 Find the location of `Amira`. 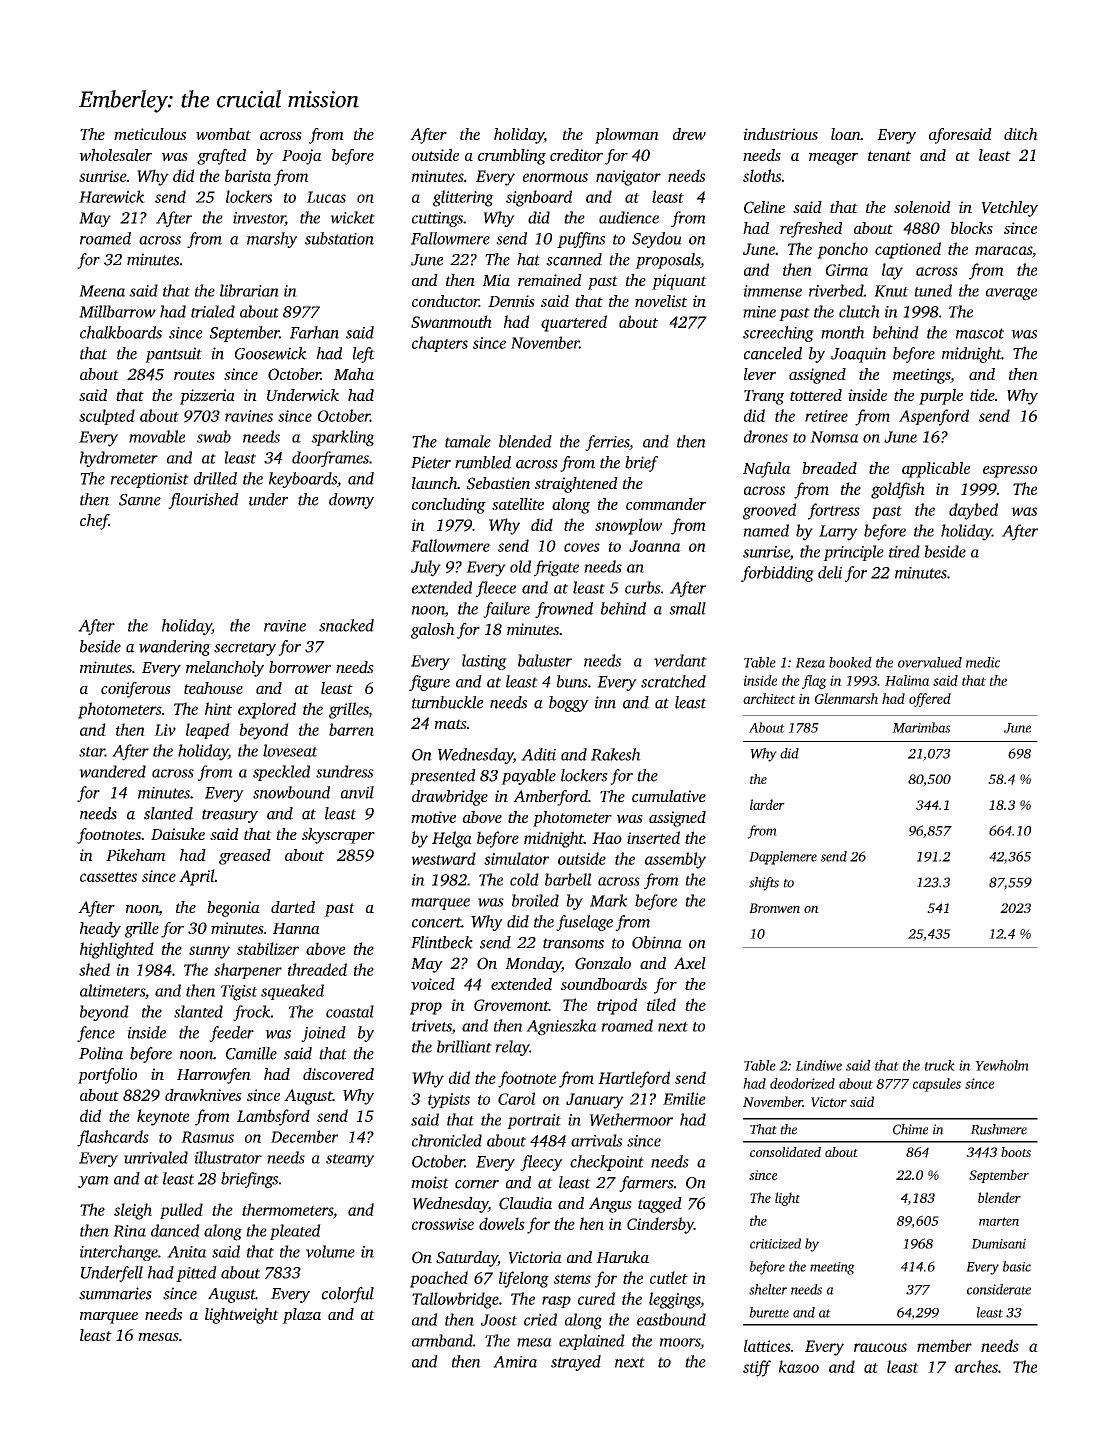

Amira is located at coordinates (515, 1362).
